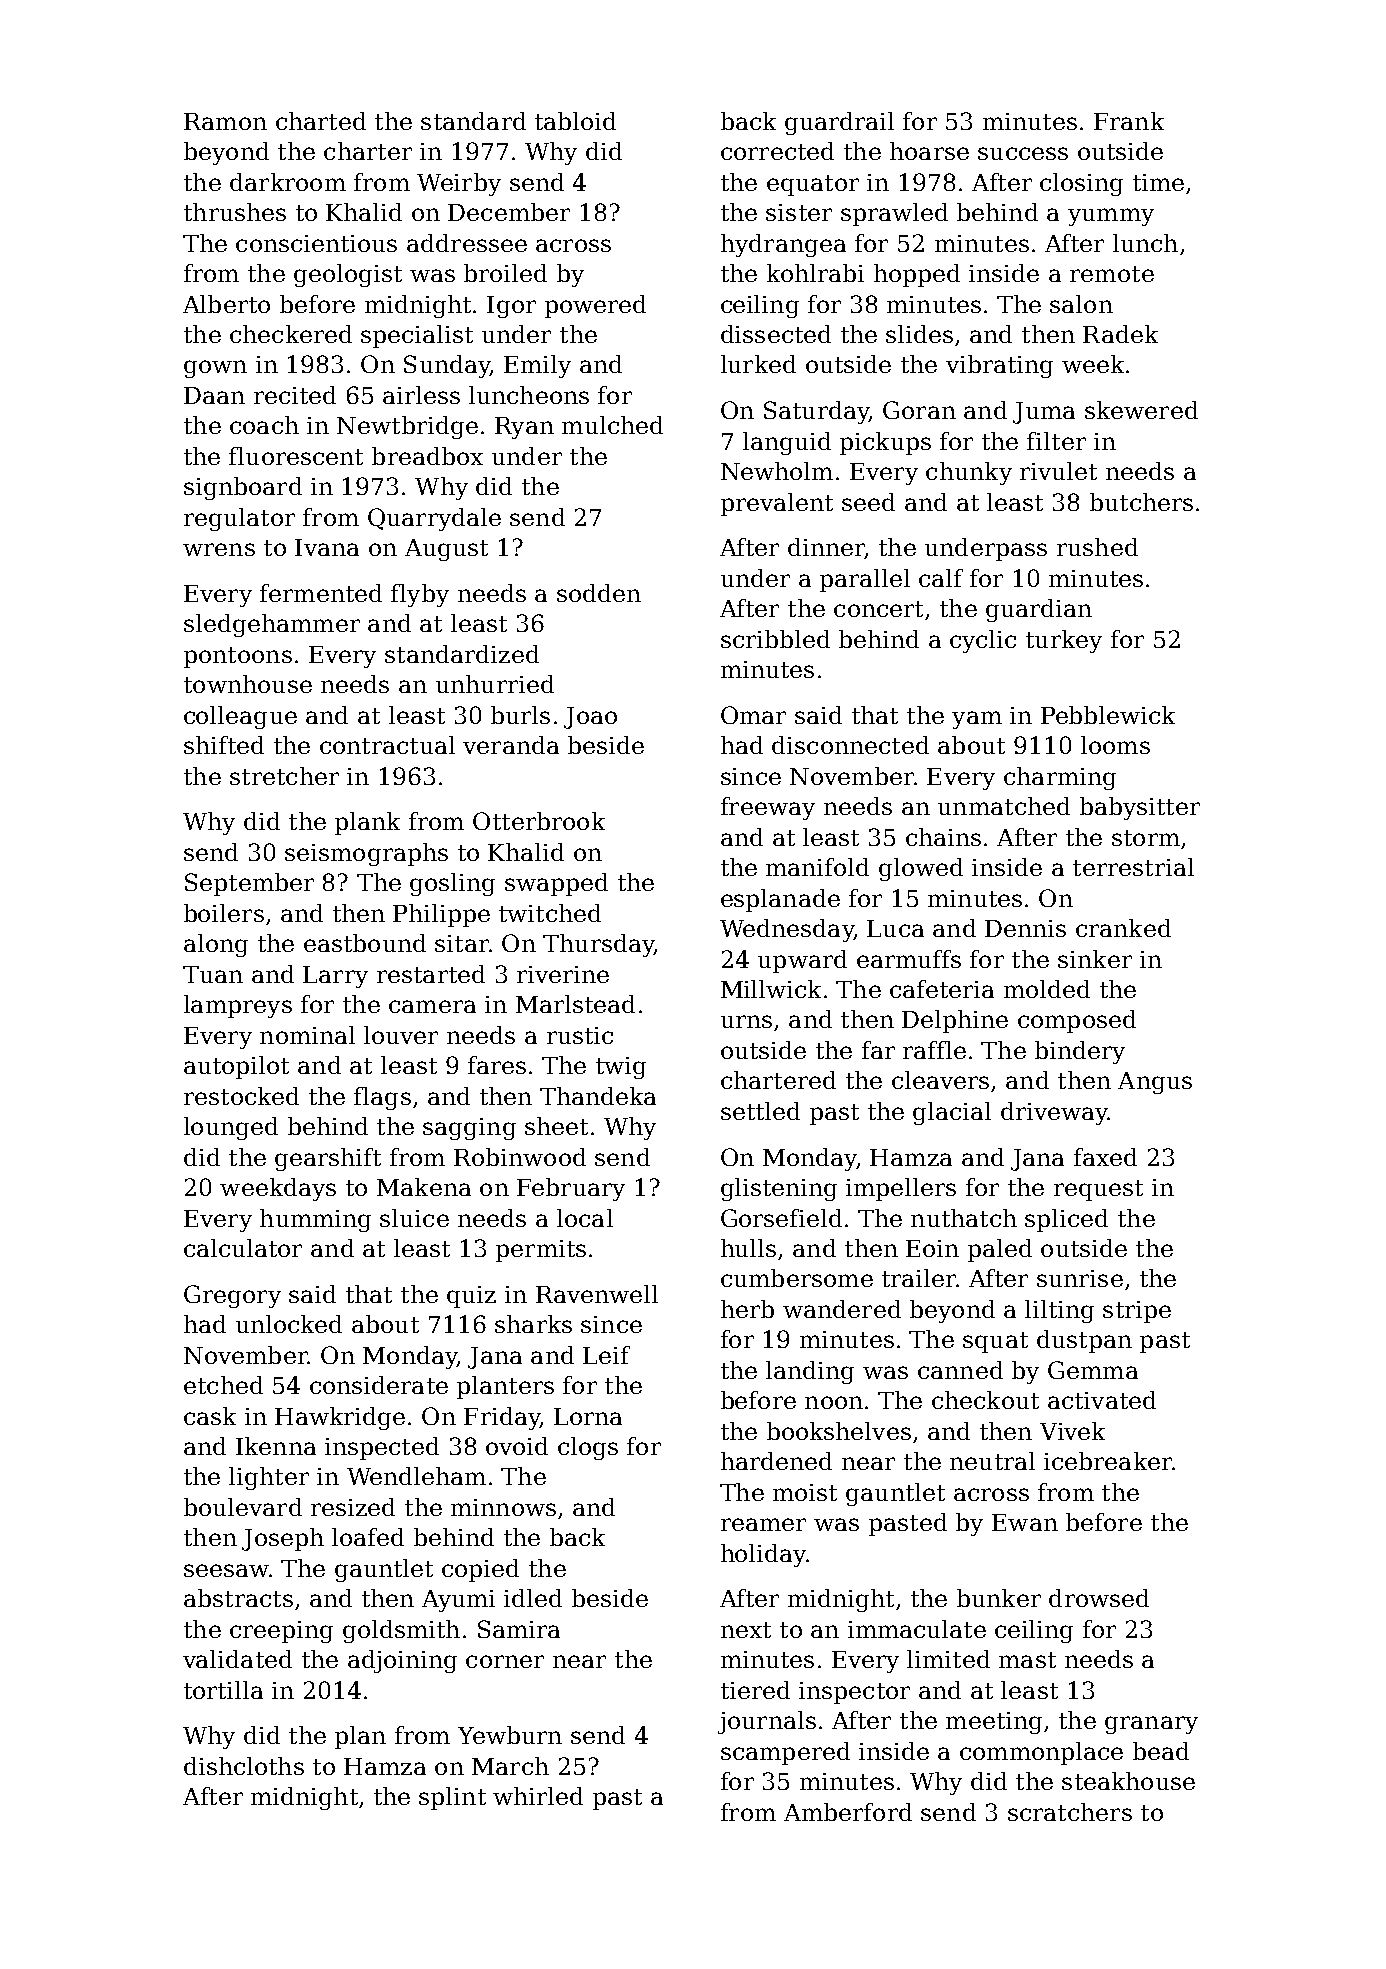 This image has height=1969, width=1386. I want to click on cranked, so click(1123, 928).
